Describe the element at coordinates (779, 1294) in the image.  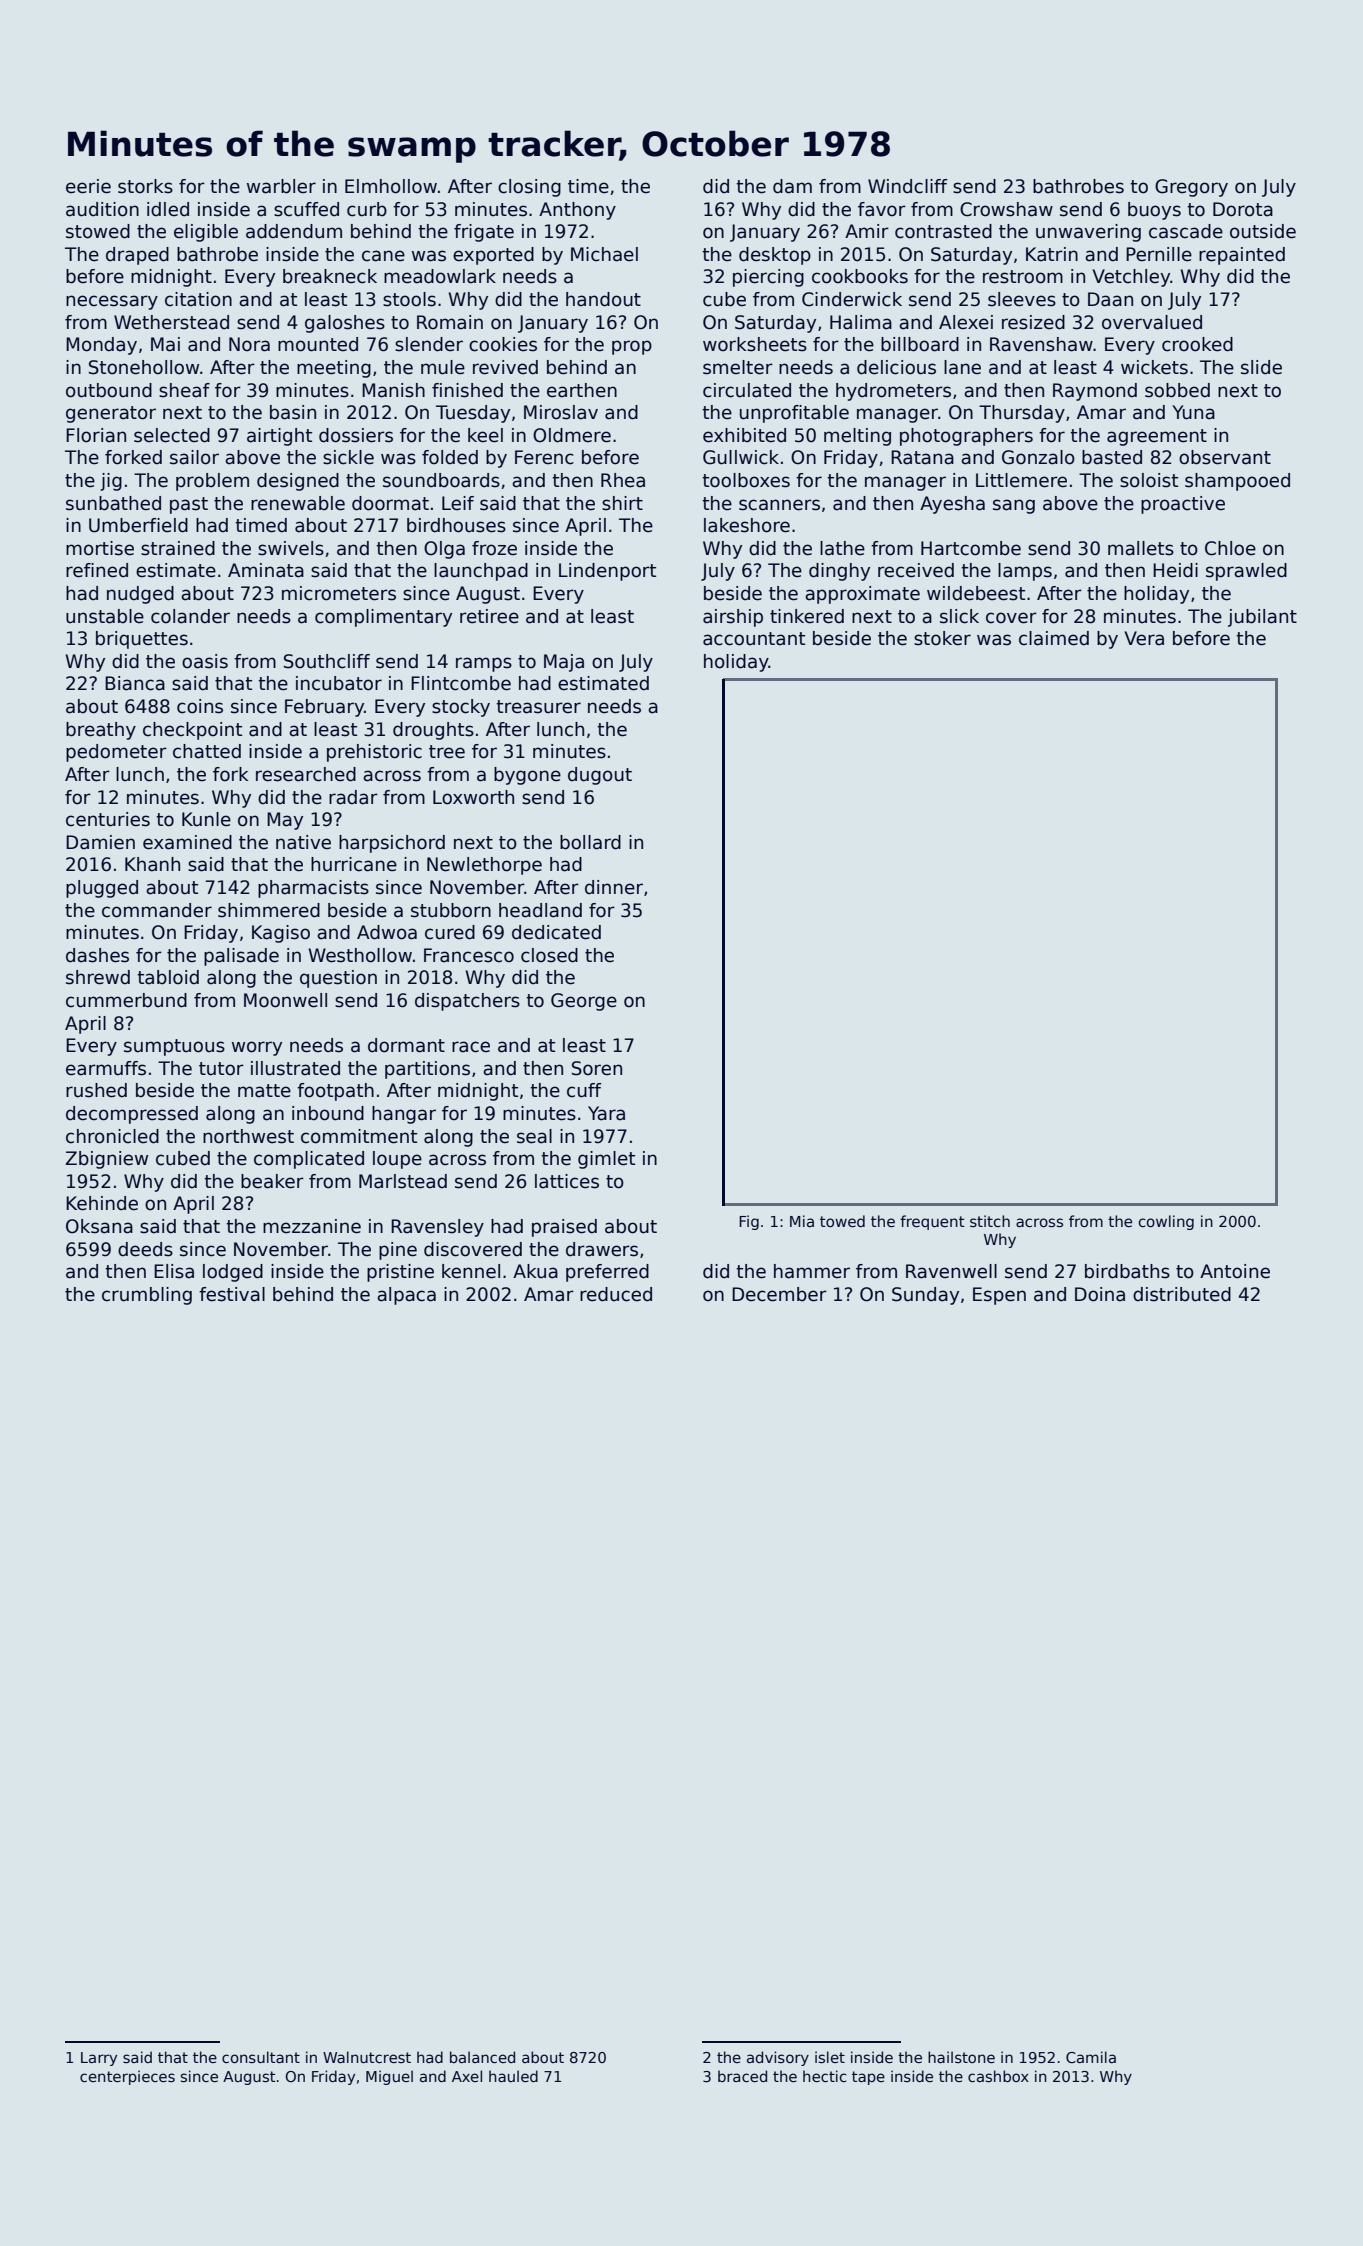
I see `December` at that location.
